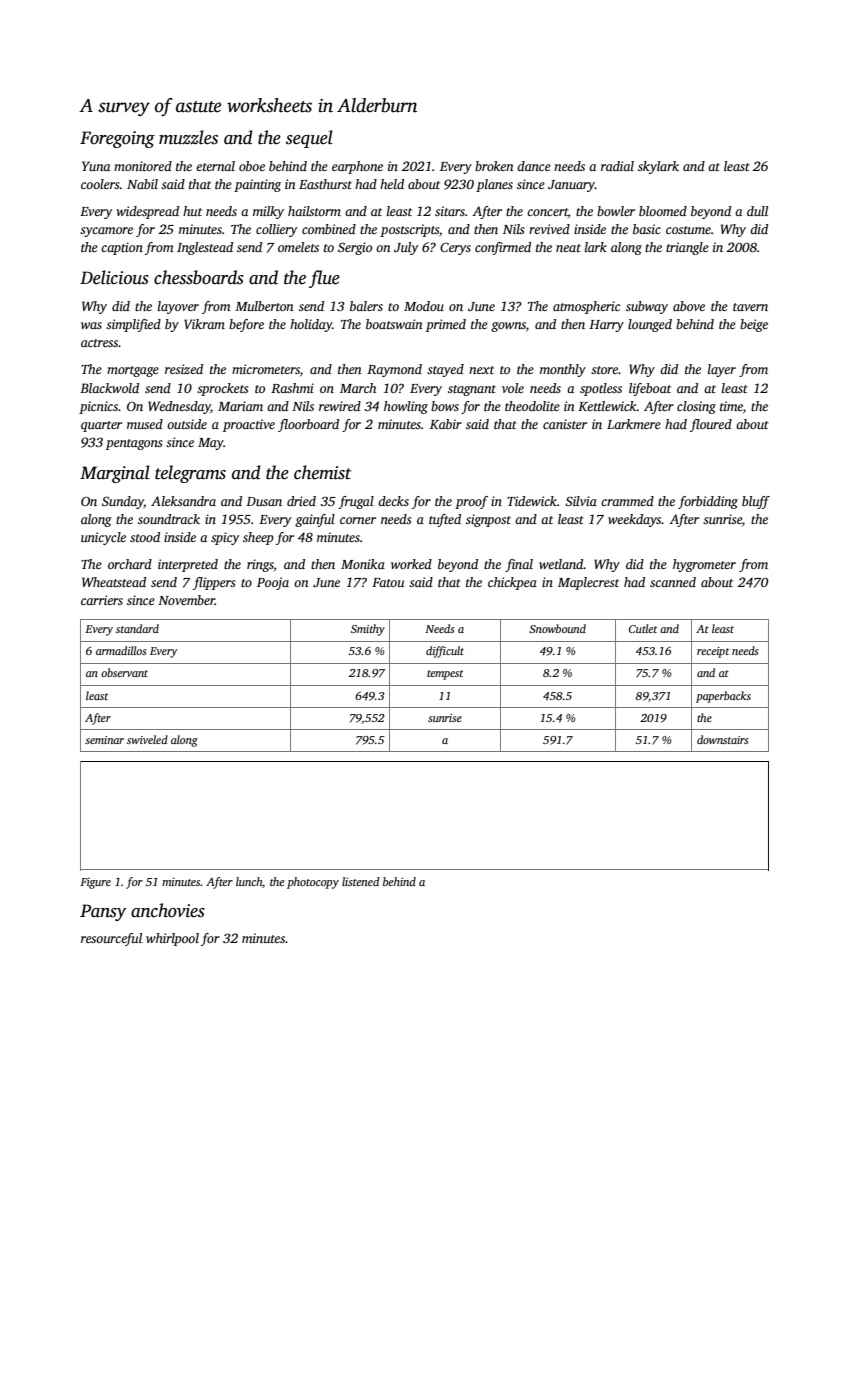  I want to click on downstairs, so click(722, 739).
